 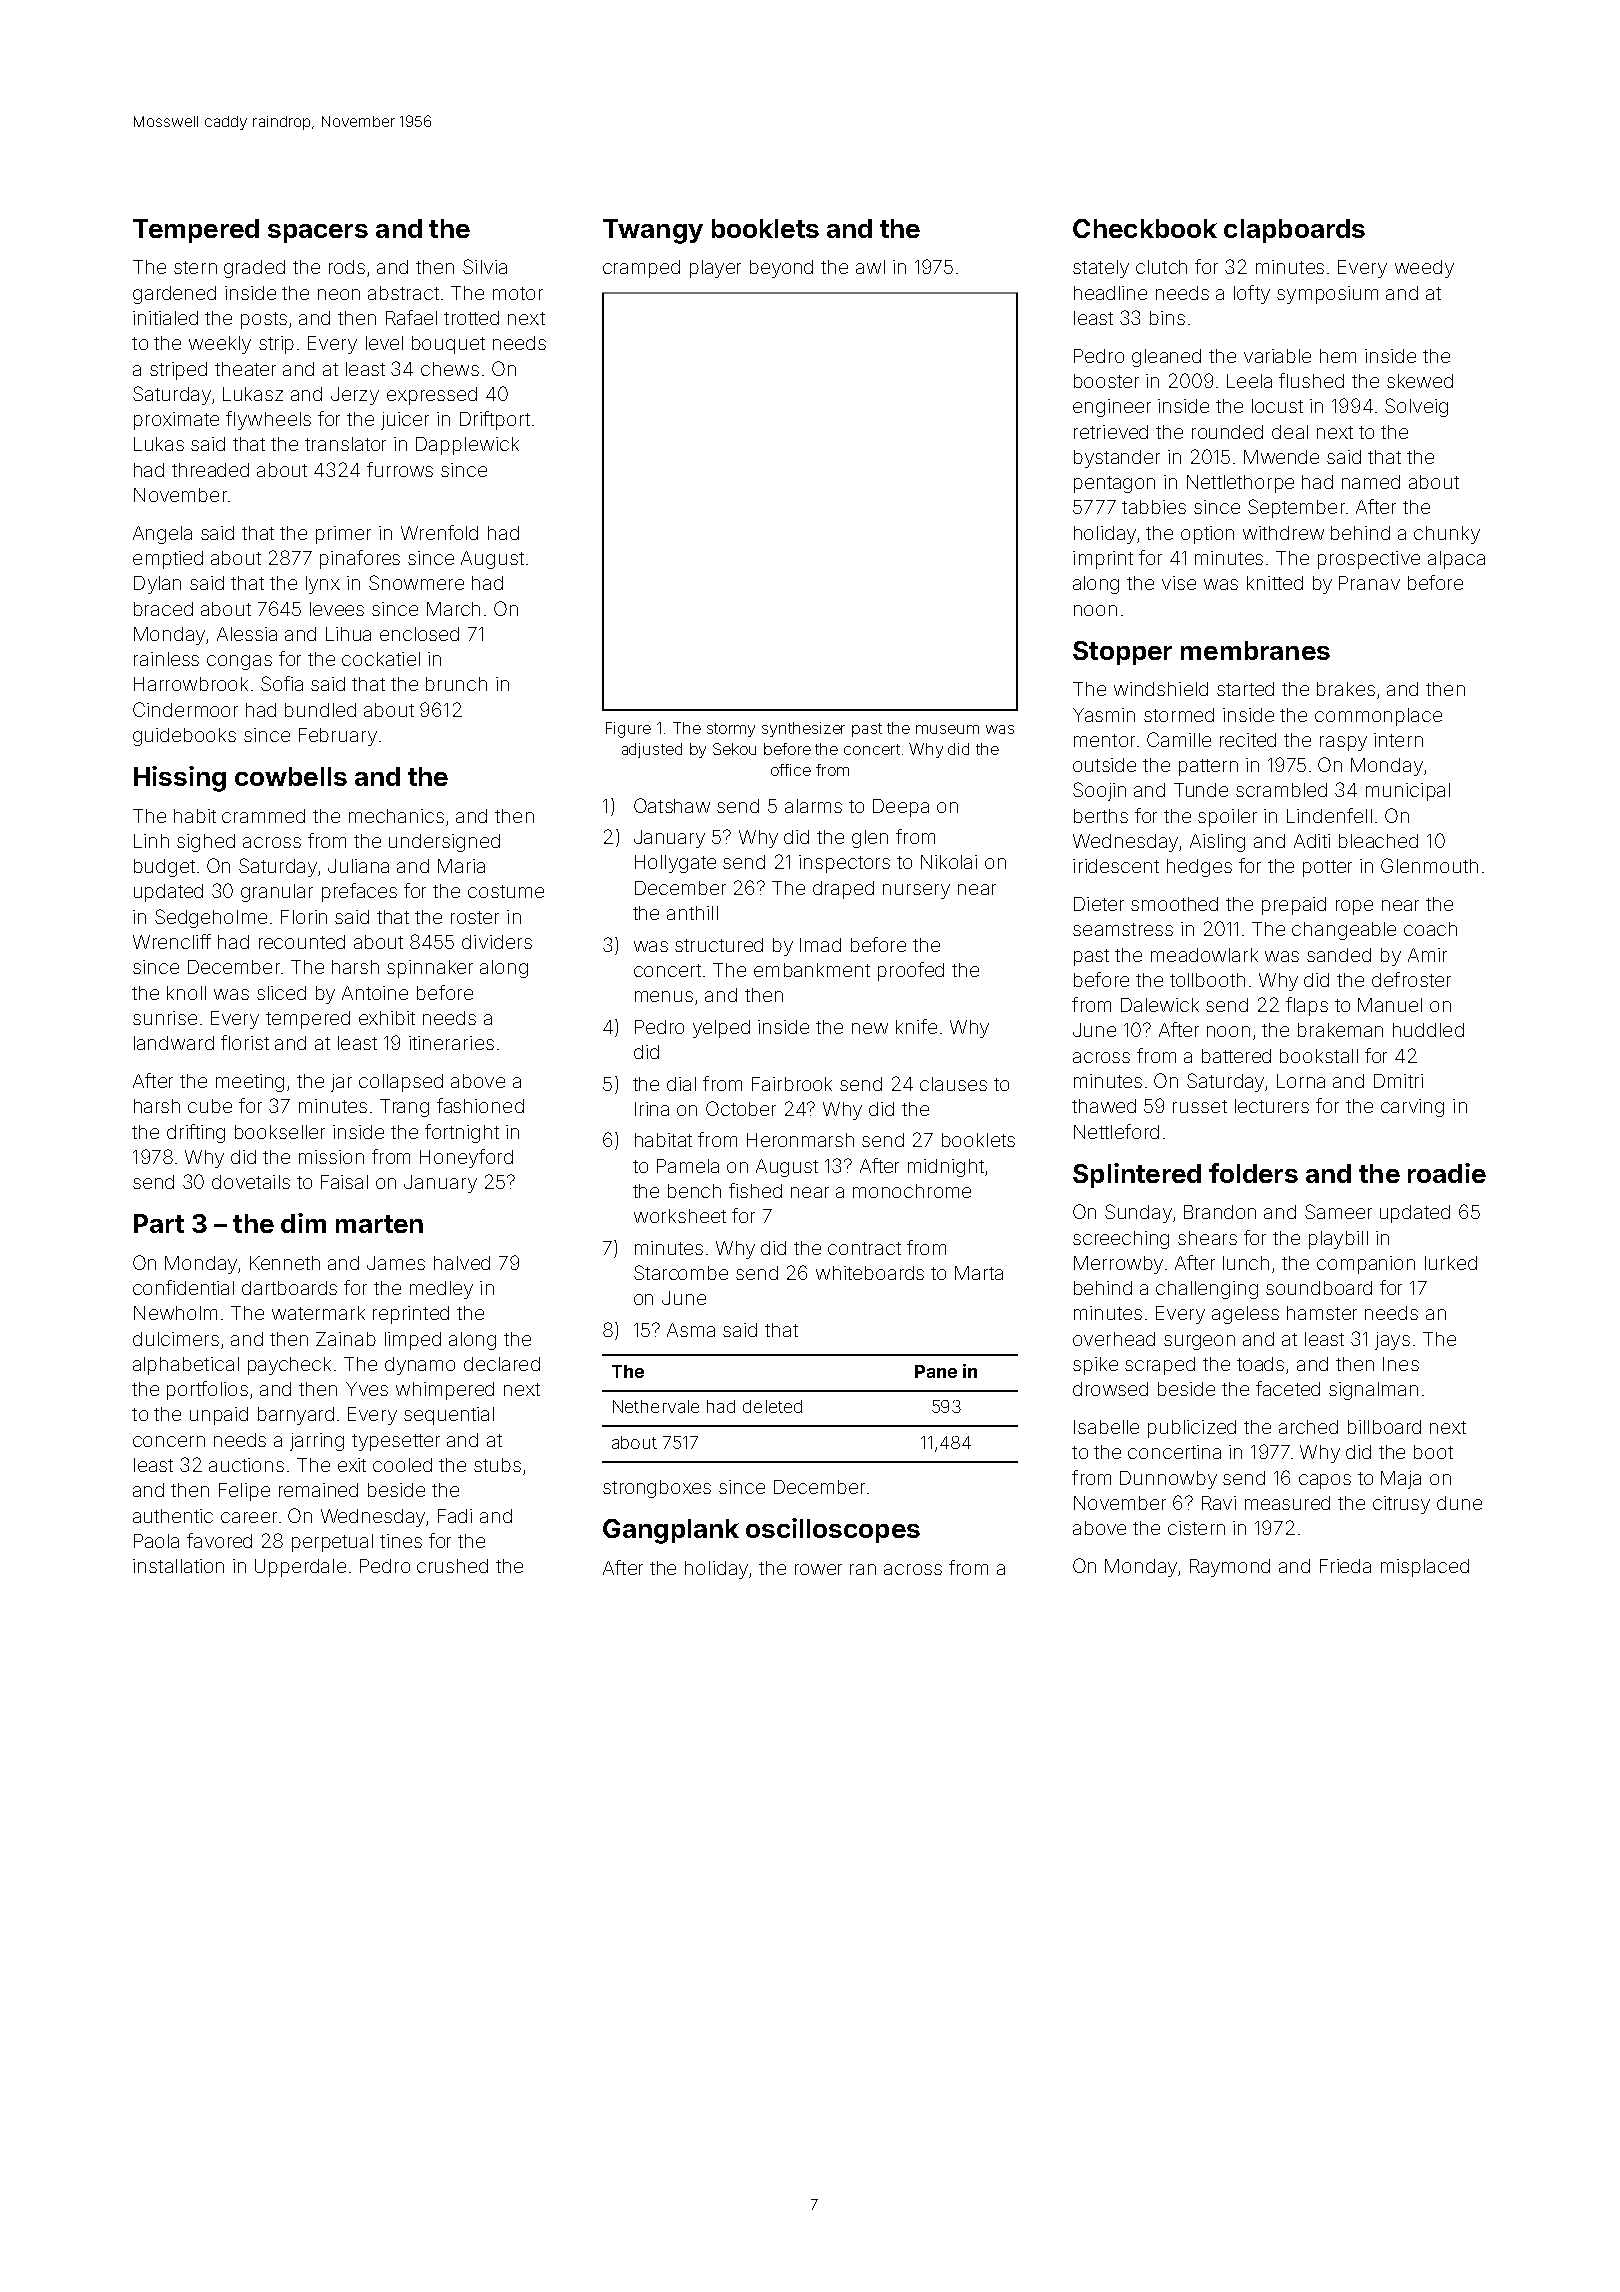 What do you see at coordinates (1275, 583) in the screenshot?
I see `knitted` at bounding box center [1275, 583].
